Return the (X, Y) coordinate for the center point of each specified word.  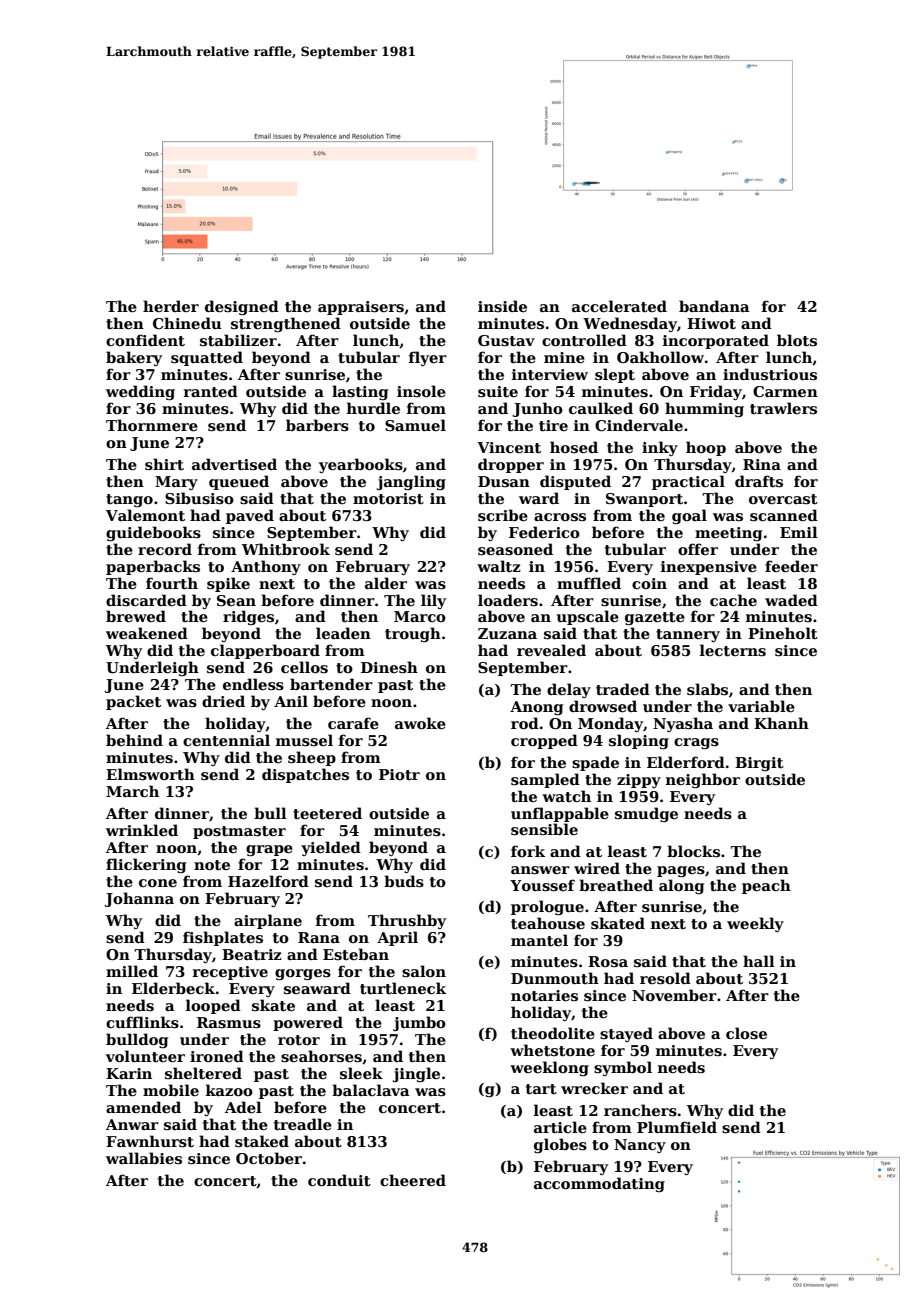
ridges (248, 617)
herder (171, 306)
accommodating (599, 1184)
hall (759, 961)
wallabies (144, 1158)
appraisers (361, 308)
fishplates (223, 938)
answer (540, 870)
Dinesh (389, 667)
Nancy (640, 1146)
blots (797, 340)
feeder (791, 566)
